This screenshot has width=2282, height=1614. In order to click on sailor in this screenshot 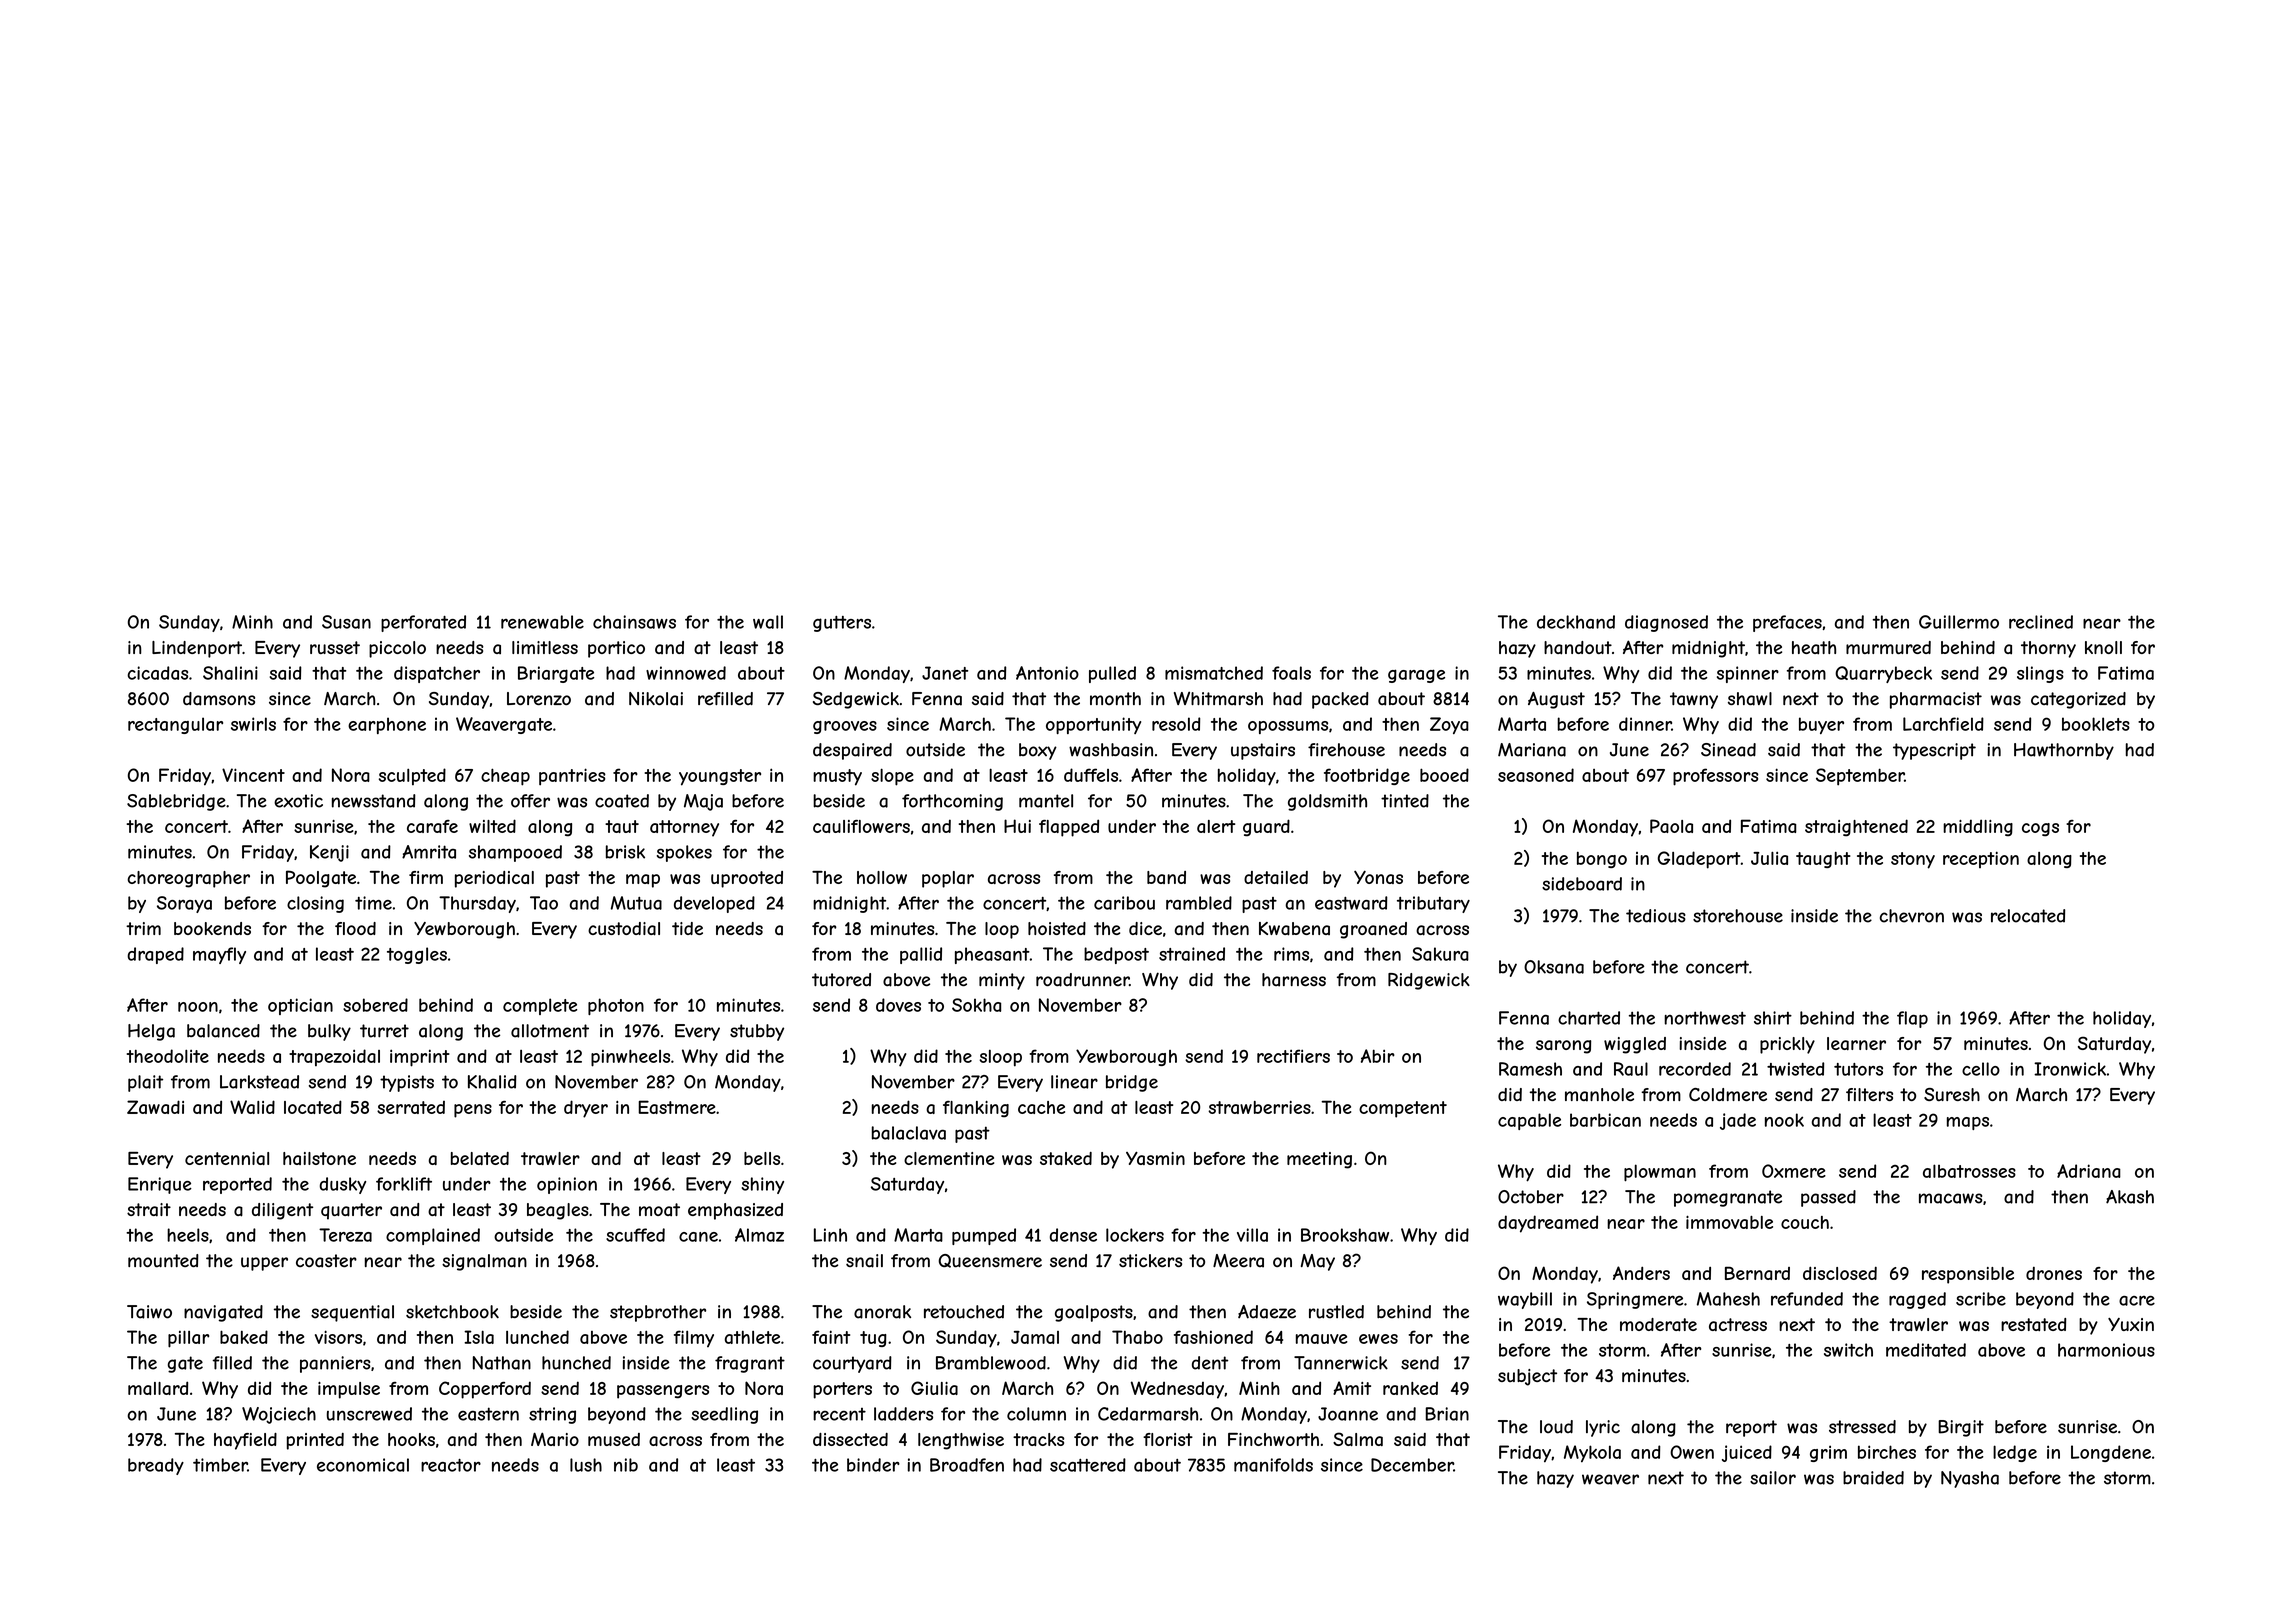, I will do `click(1773, 1478)`.
